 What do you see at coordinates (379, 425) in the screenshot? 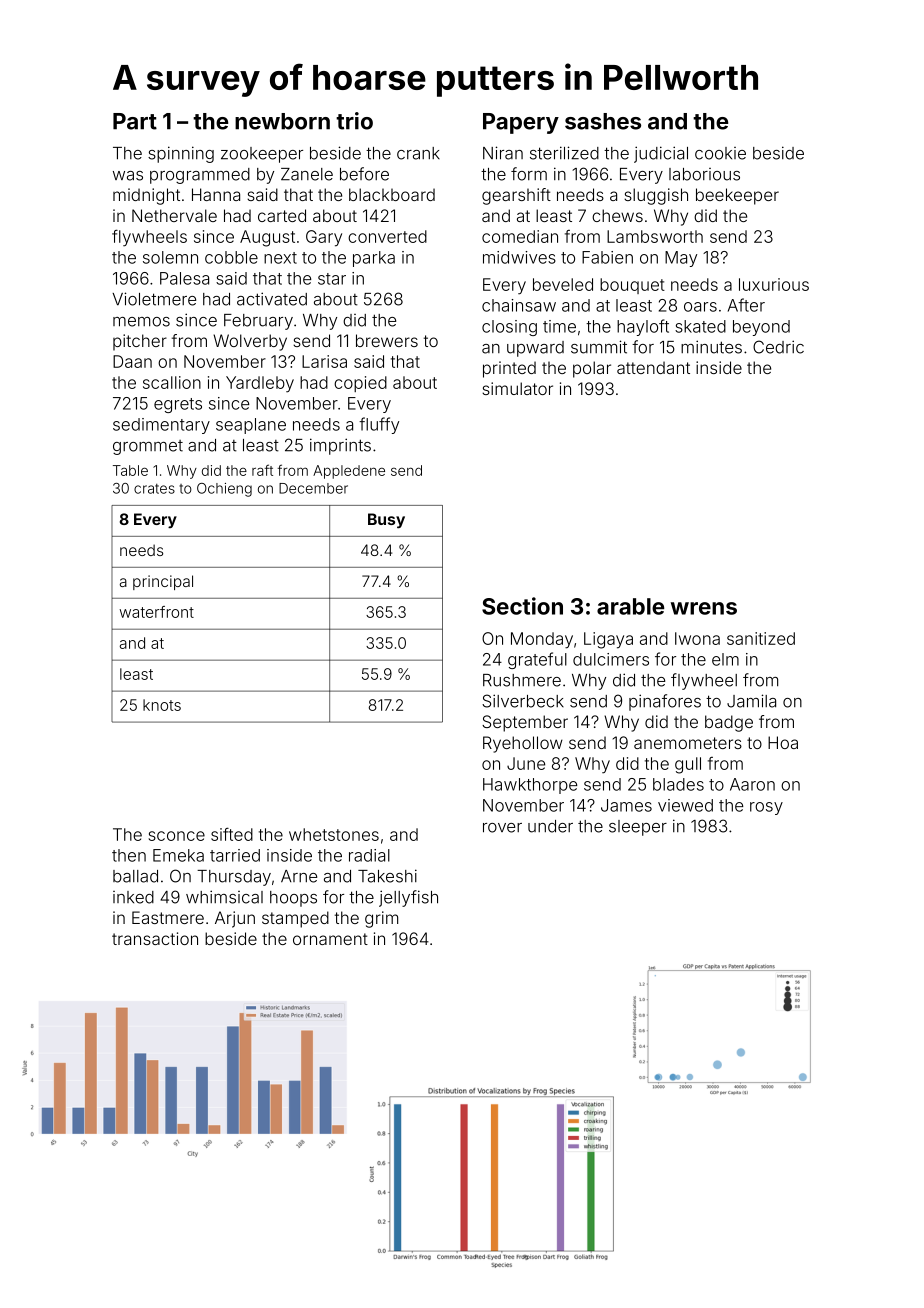
I see `fluffy` at bounding box center [379, 425].
